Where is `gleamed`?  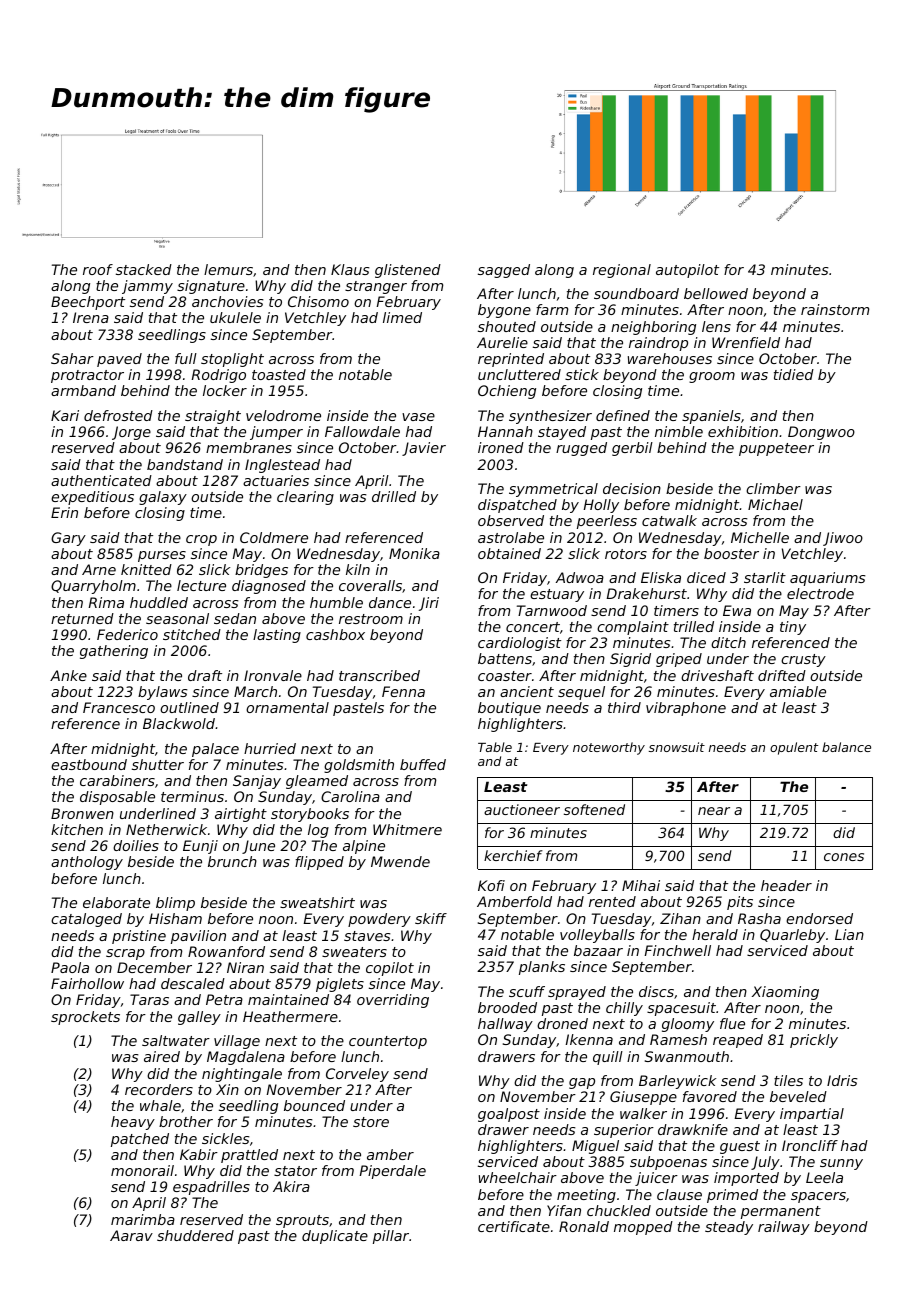
gleamed is located at coordinates (317, 782).
